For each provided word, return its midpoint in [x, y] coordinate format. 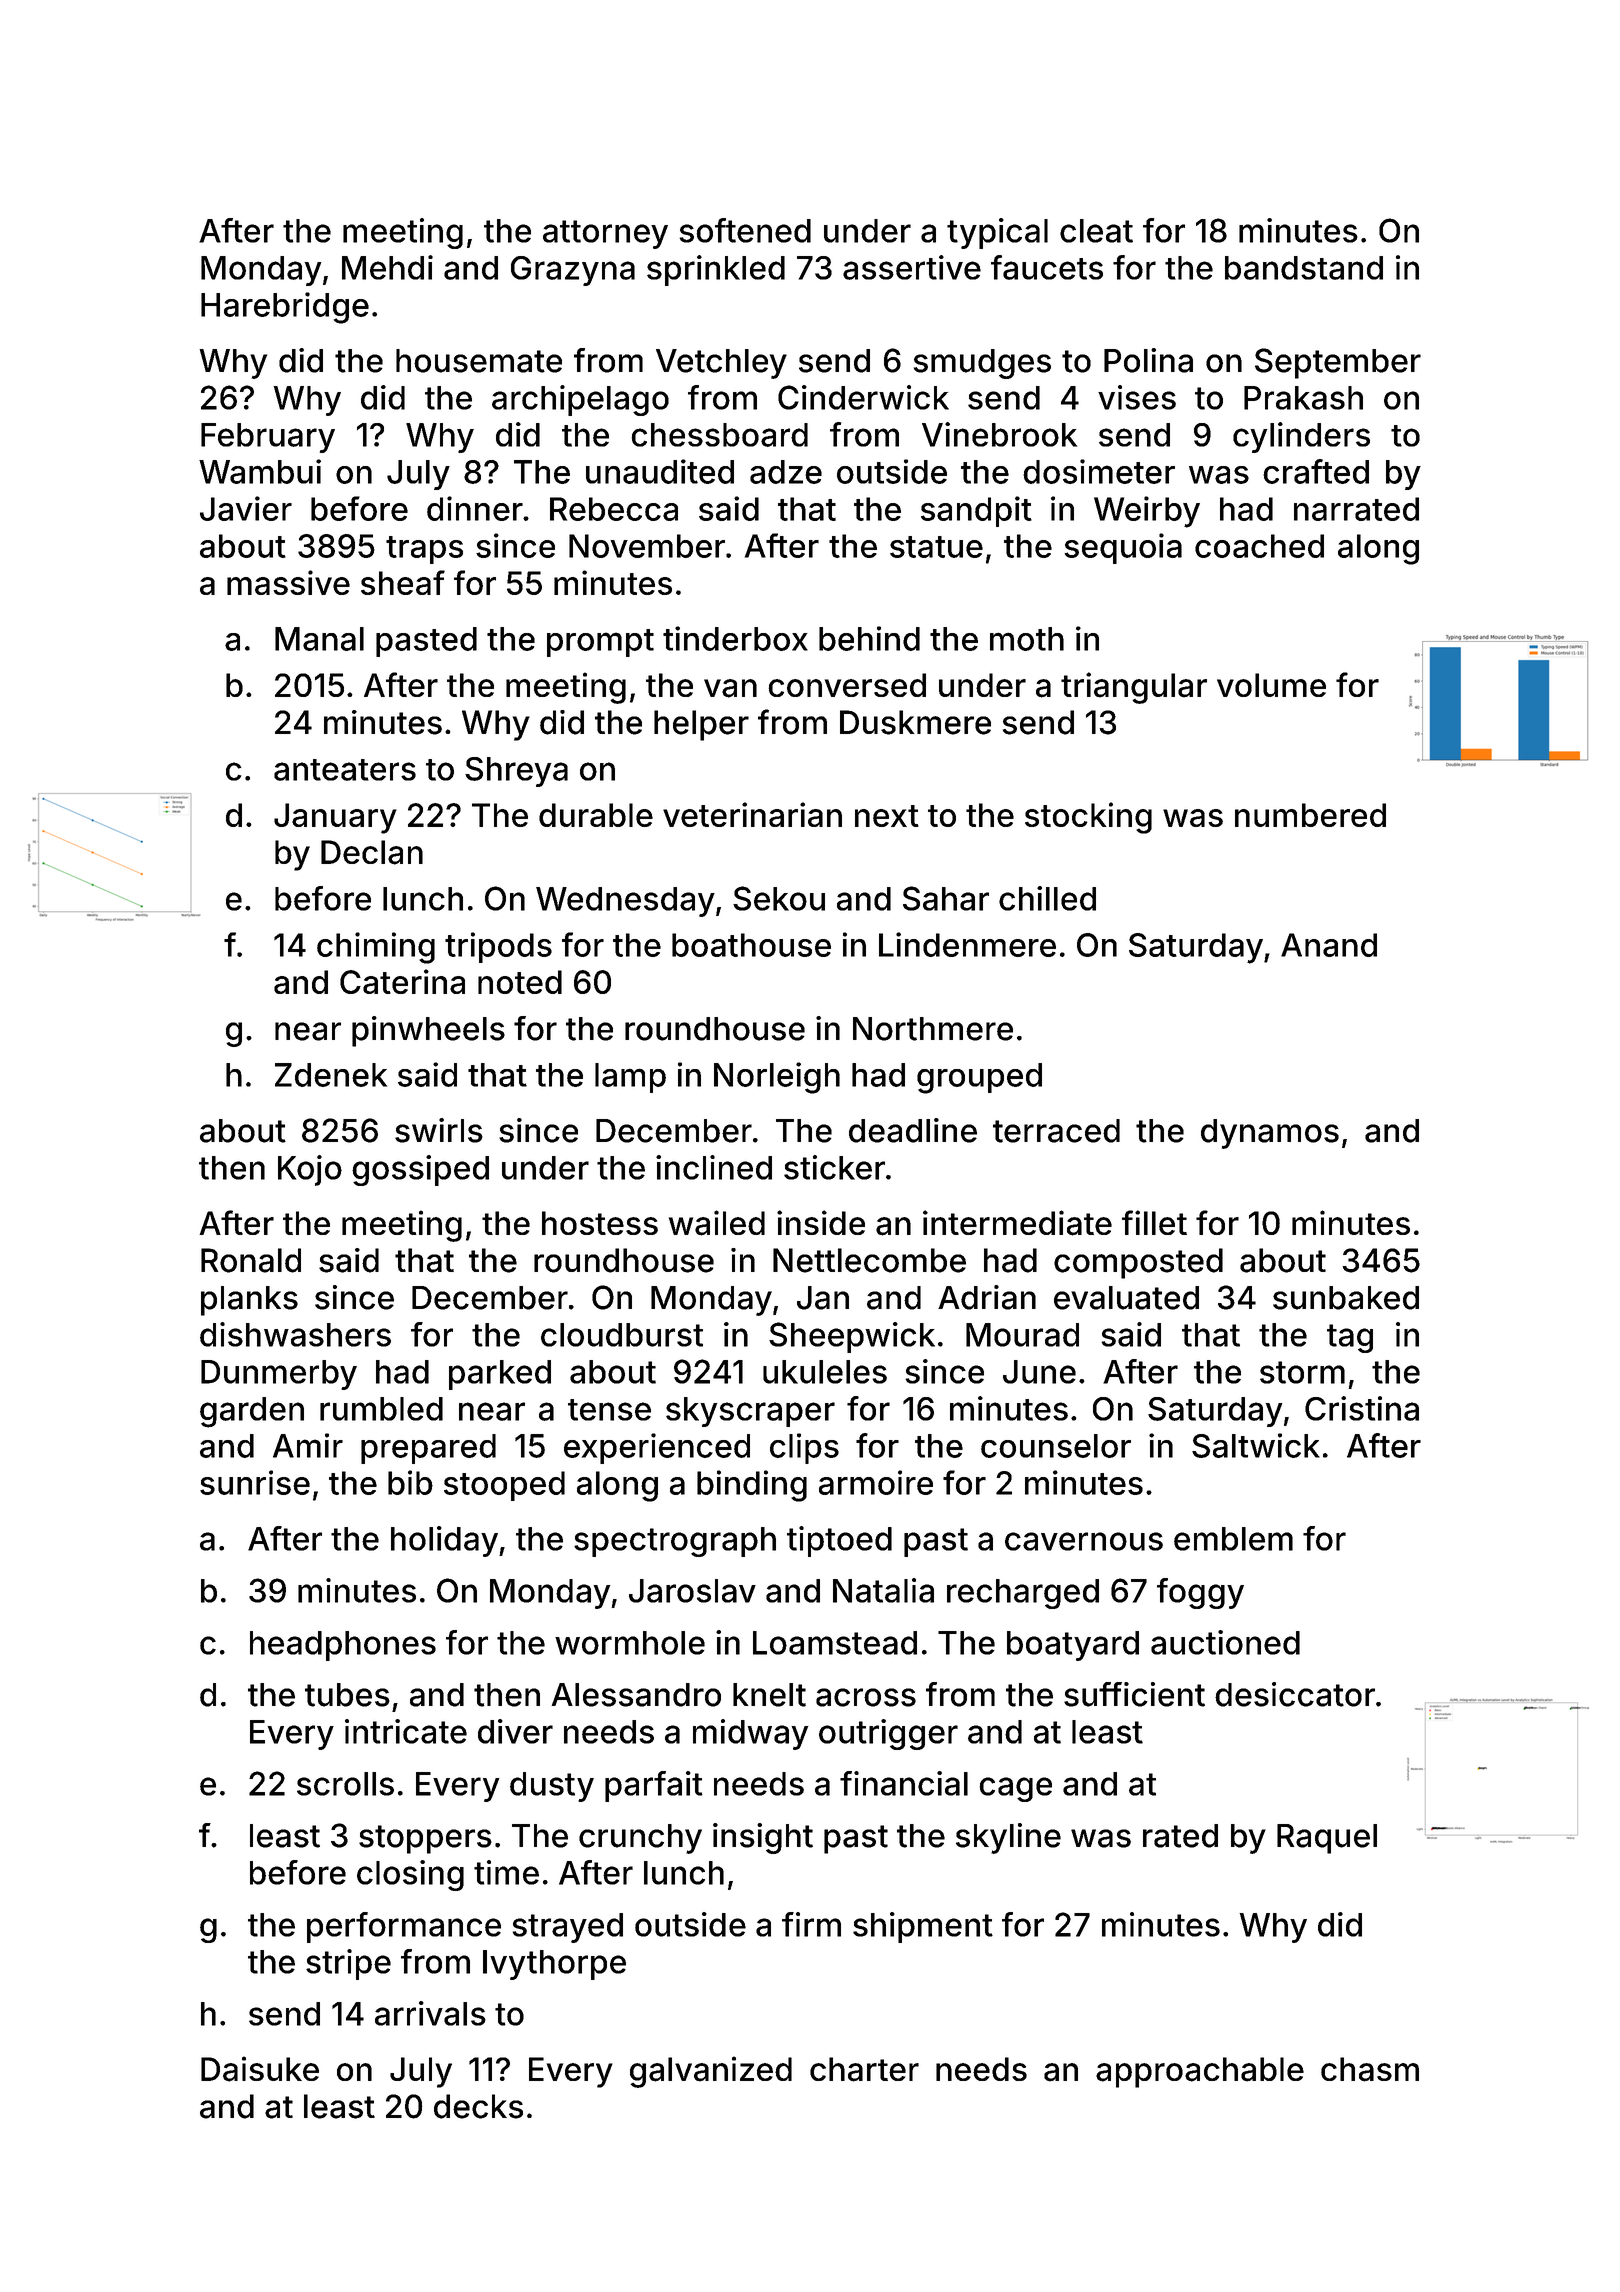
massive [288, 582]
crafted [1316, 471]
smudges [982, 364]
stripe [348, 1964]
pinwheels [428, 1031]
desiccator [1295, 1694]
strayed [567, 1928]
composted [1138, 1263]
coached [1259, 546]
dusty [552, 1787]
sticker [834, 1167]
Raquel [1327, 1839]
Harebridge [285, 308]
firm [811, 1924]
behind [869, 638]
